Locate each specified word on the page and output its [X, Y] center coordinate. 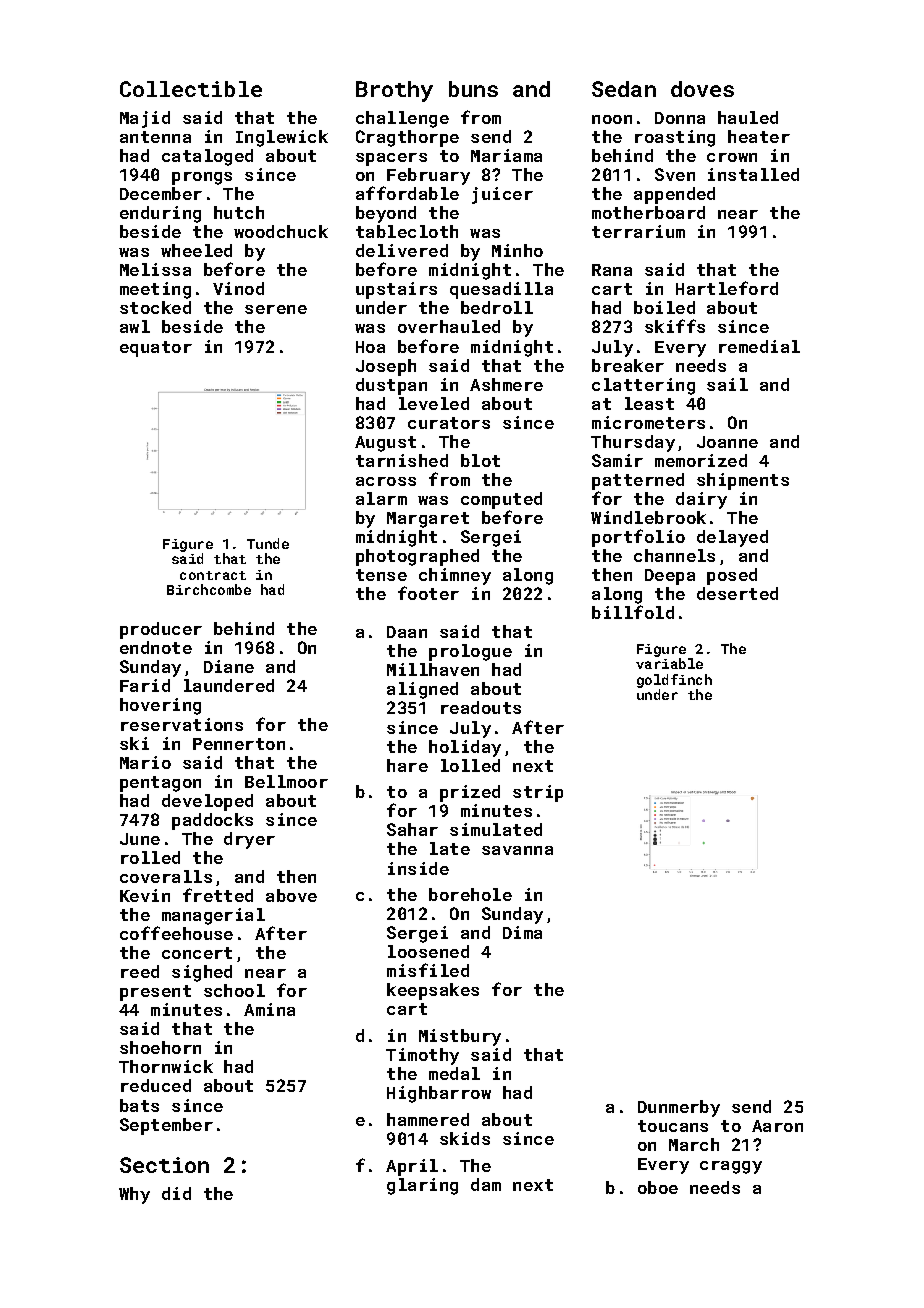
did [176, 1193]
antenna [155, 137]
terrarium [638, 231]
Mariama [506, 155]
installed [753, 174]
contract [213, 575]
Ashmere [506, 384]
